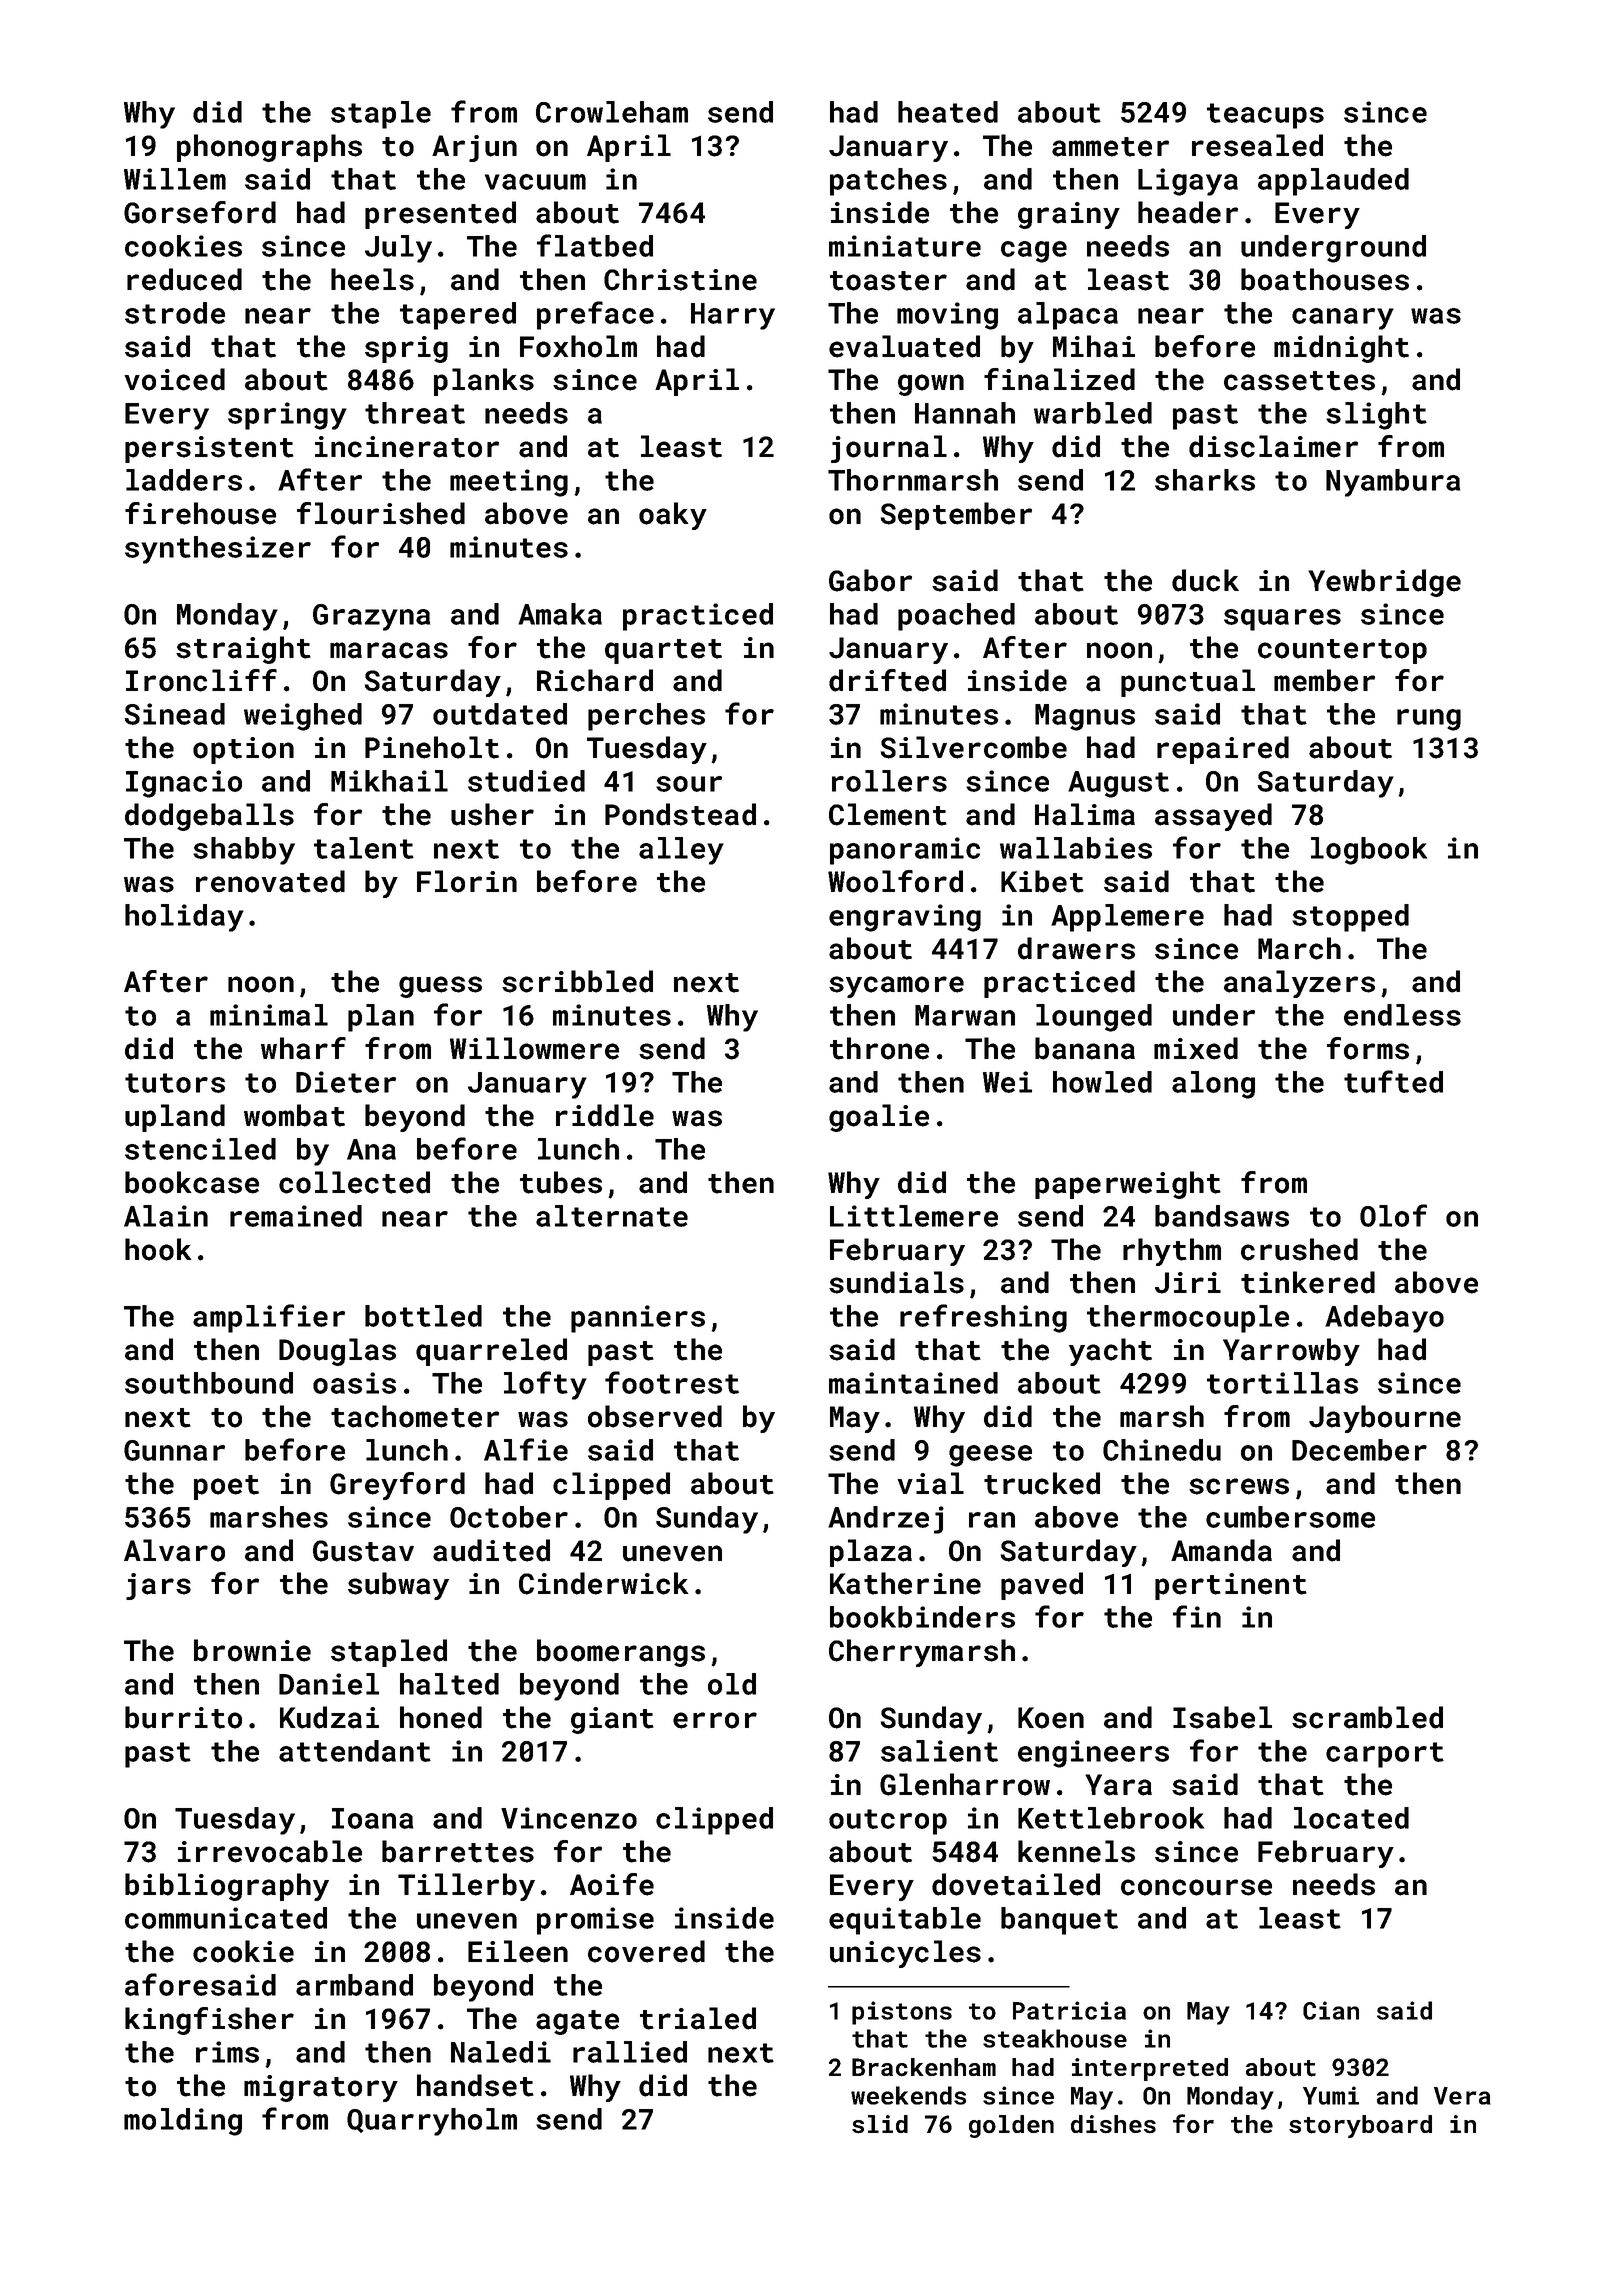  Describe the element at coordinates (1265, 116) in the image. I see `teacups` at that location.
